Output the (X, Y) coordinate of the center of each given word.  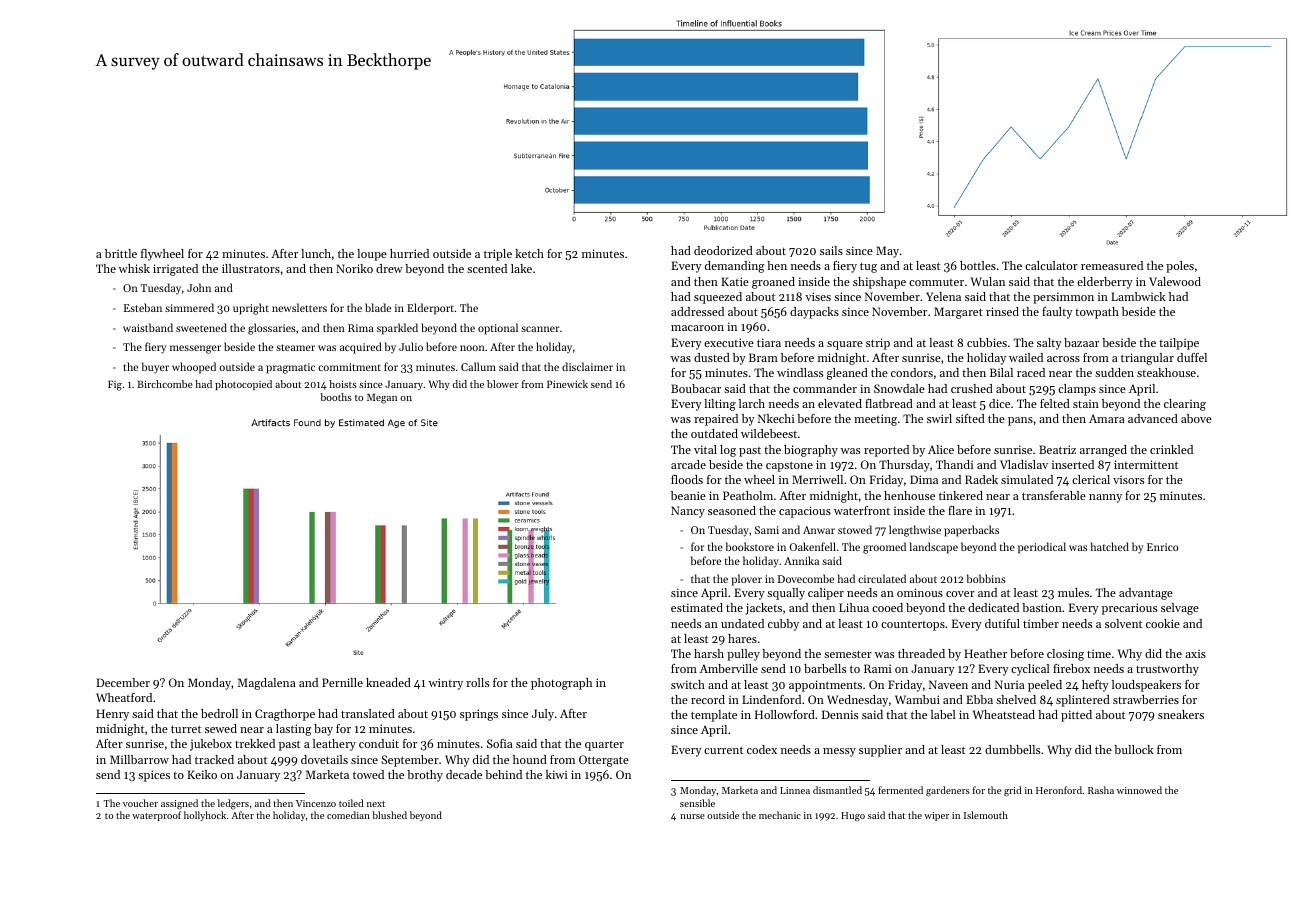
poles (1180, 267)
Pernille (342, 682)
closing (1065, 655)
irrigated (175, 270)
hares (742, 638)
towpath (1097, 313)
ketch (529, 253)
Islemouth (986, 815)
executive (729, 342)
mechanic (780, 815)
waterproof (156, 816)
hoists (343, 384)
